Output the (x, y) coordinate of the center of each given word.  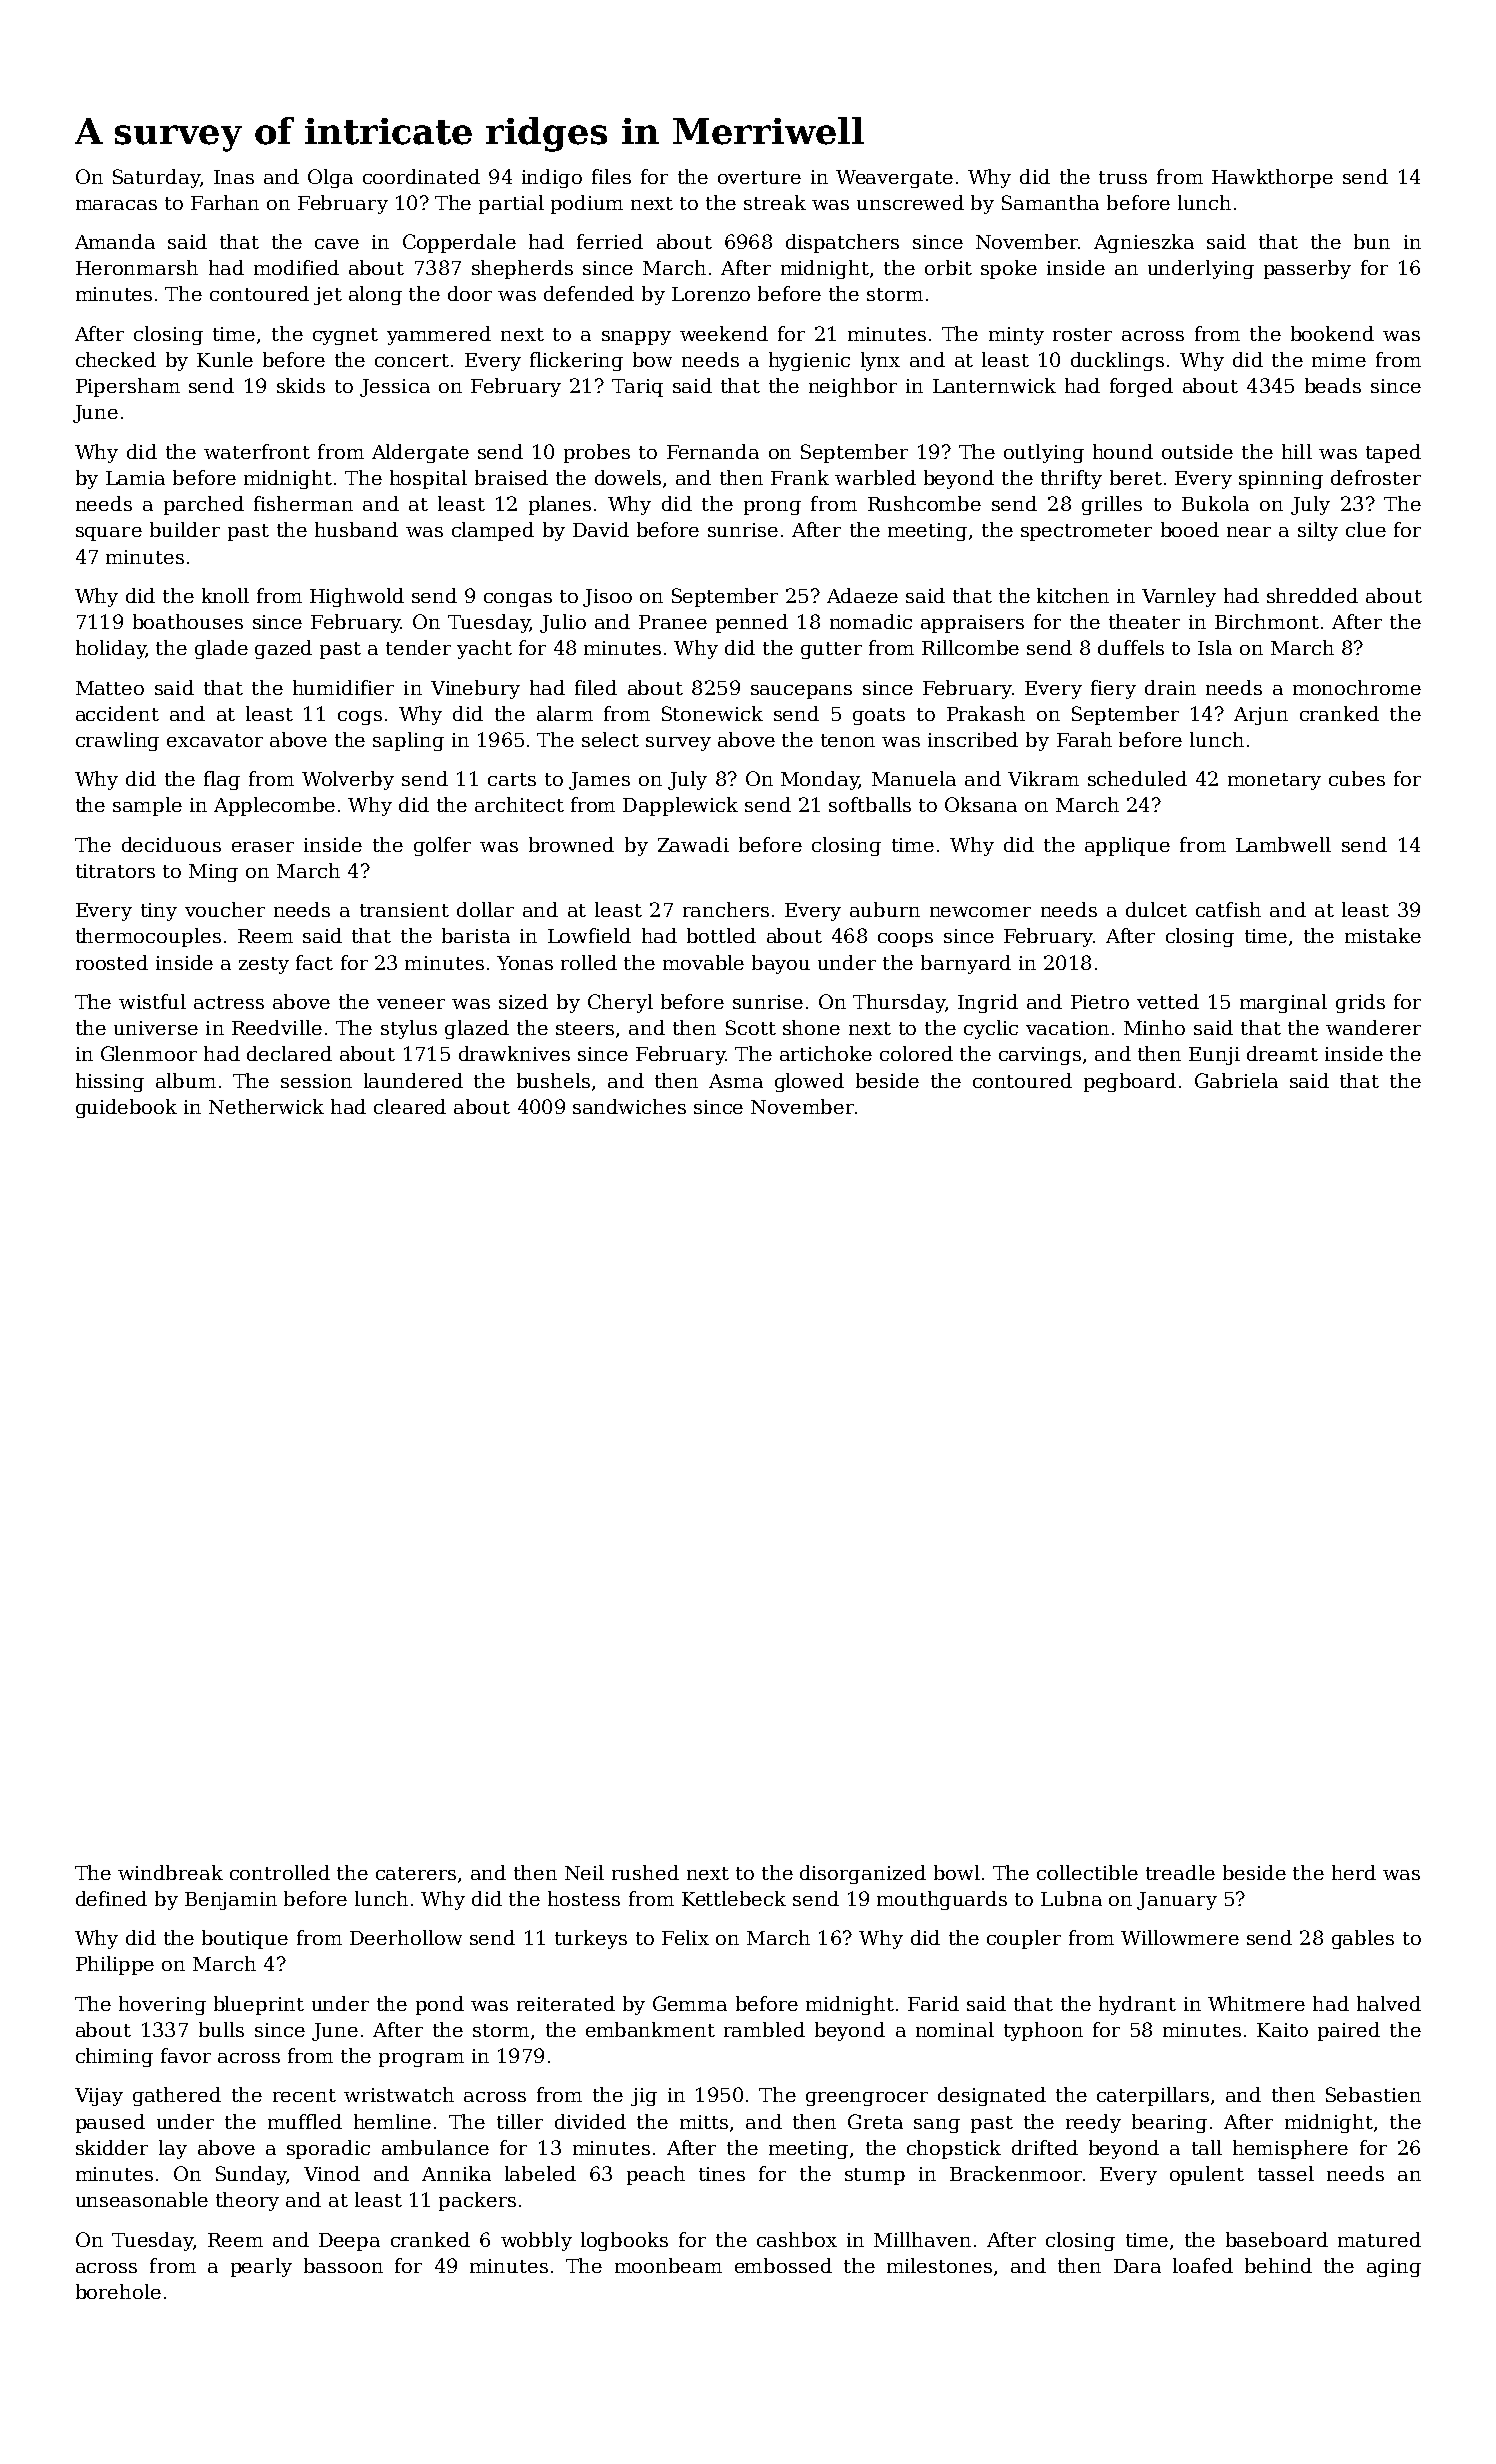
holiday (111, 649)
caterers (416, 1873)
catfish (1228, 909)
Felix (685, 1937)
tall (1207, 2147)
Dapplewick (680, 806)
